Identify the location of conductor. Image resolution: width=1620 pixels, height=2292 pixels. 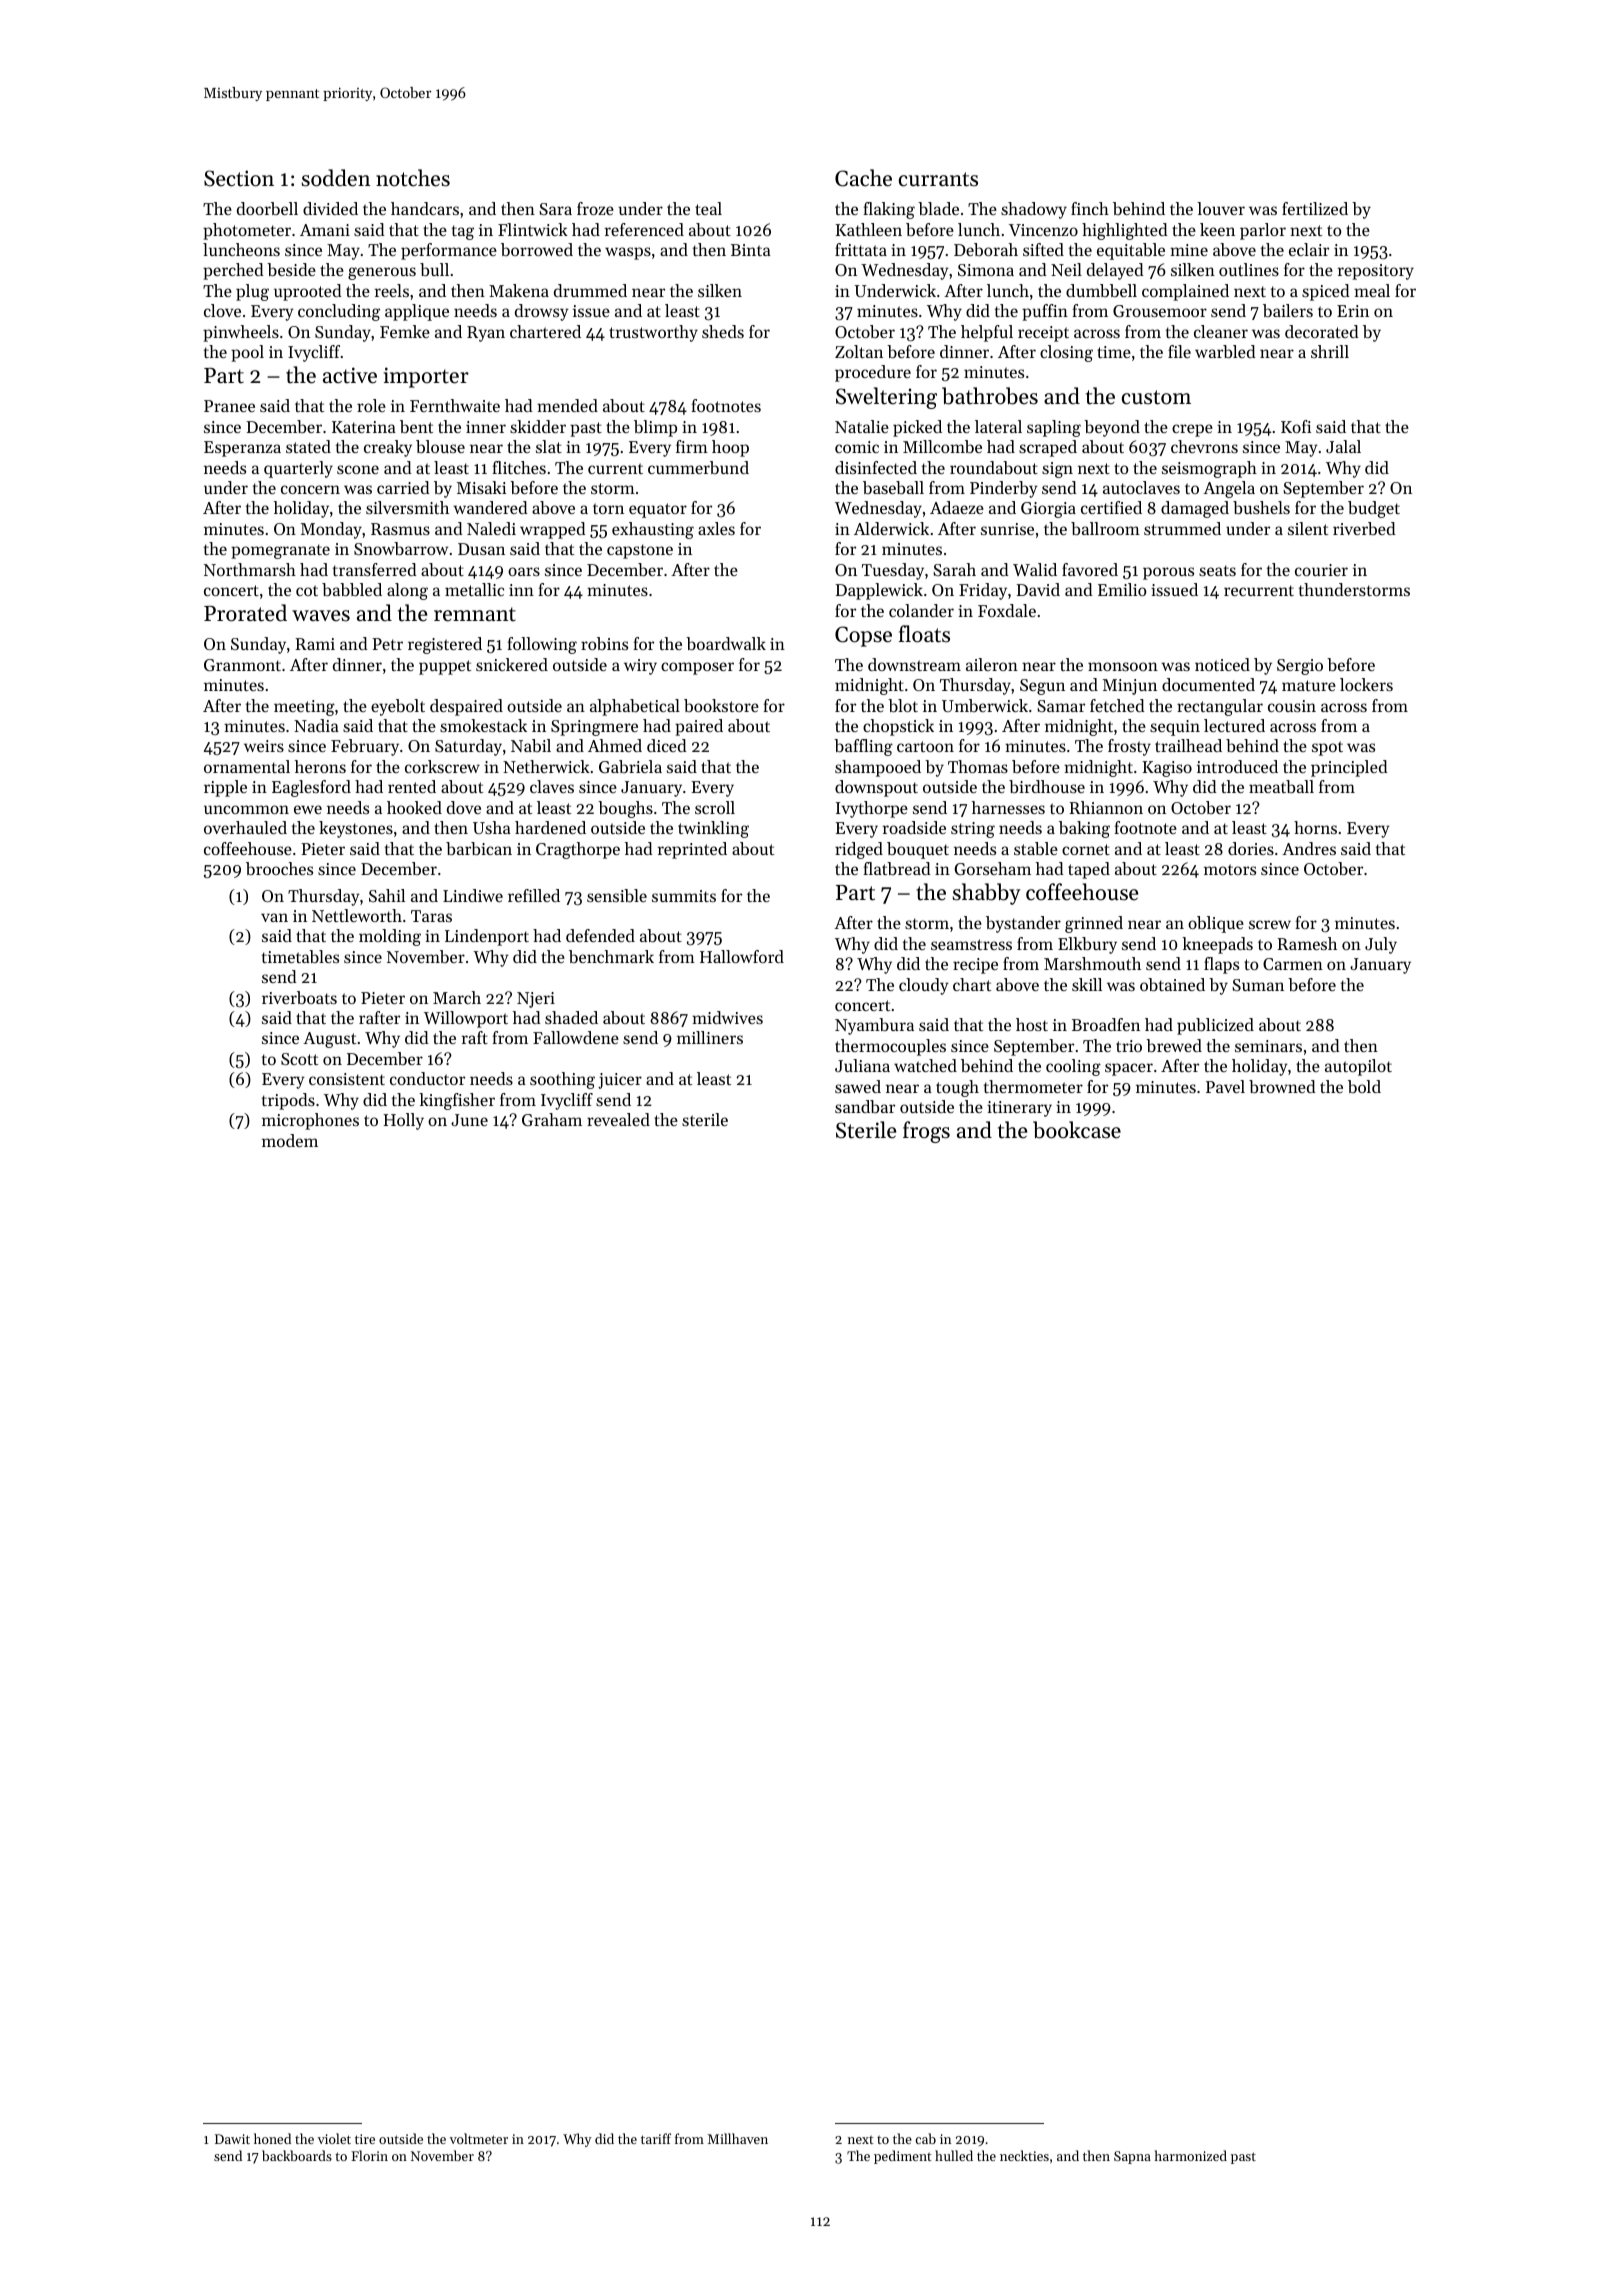
(427, 1078).
